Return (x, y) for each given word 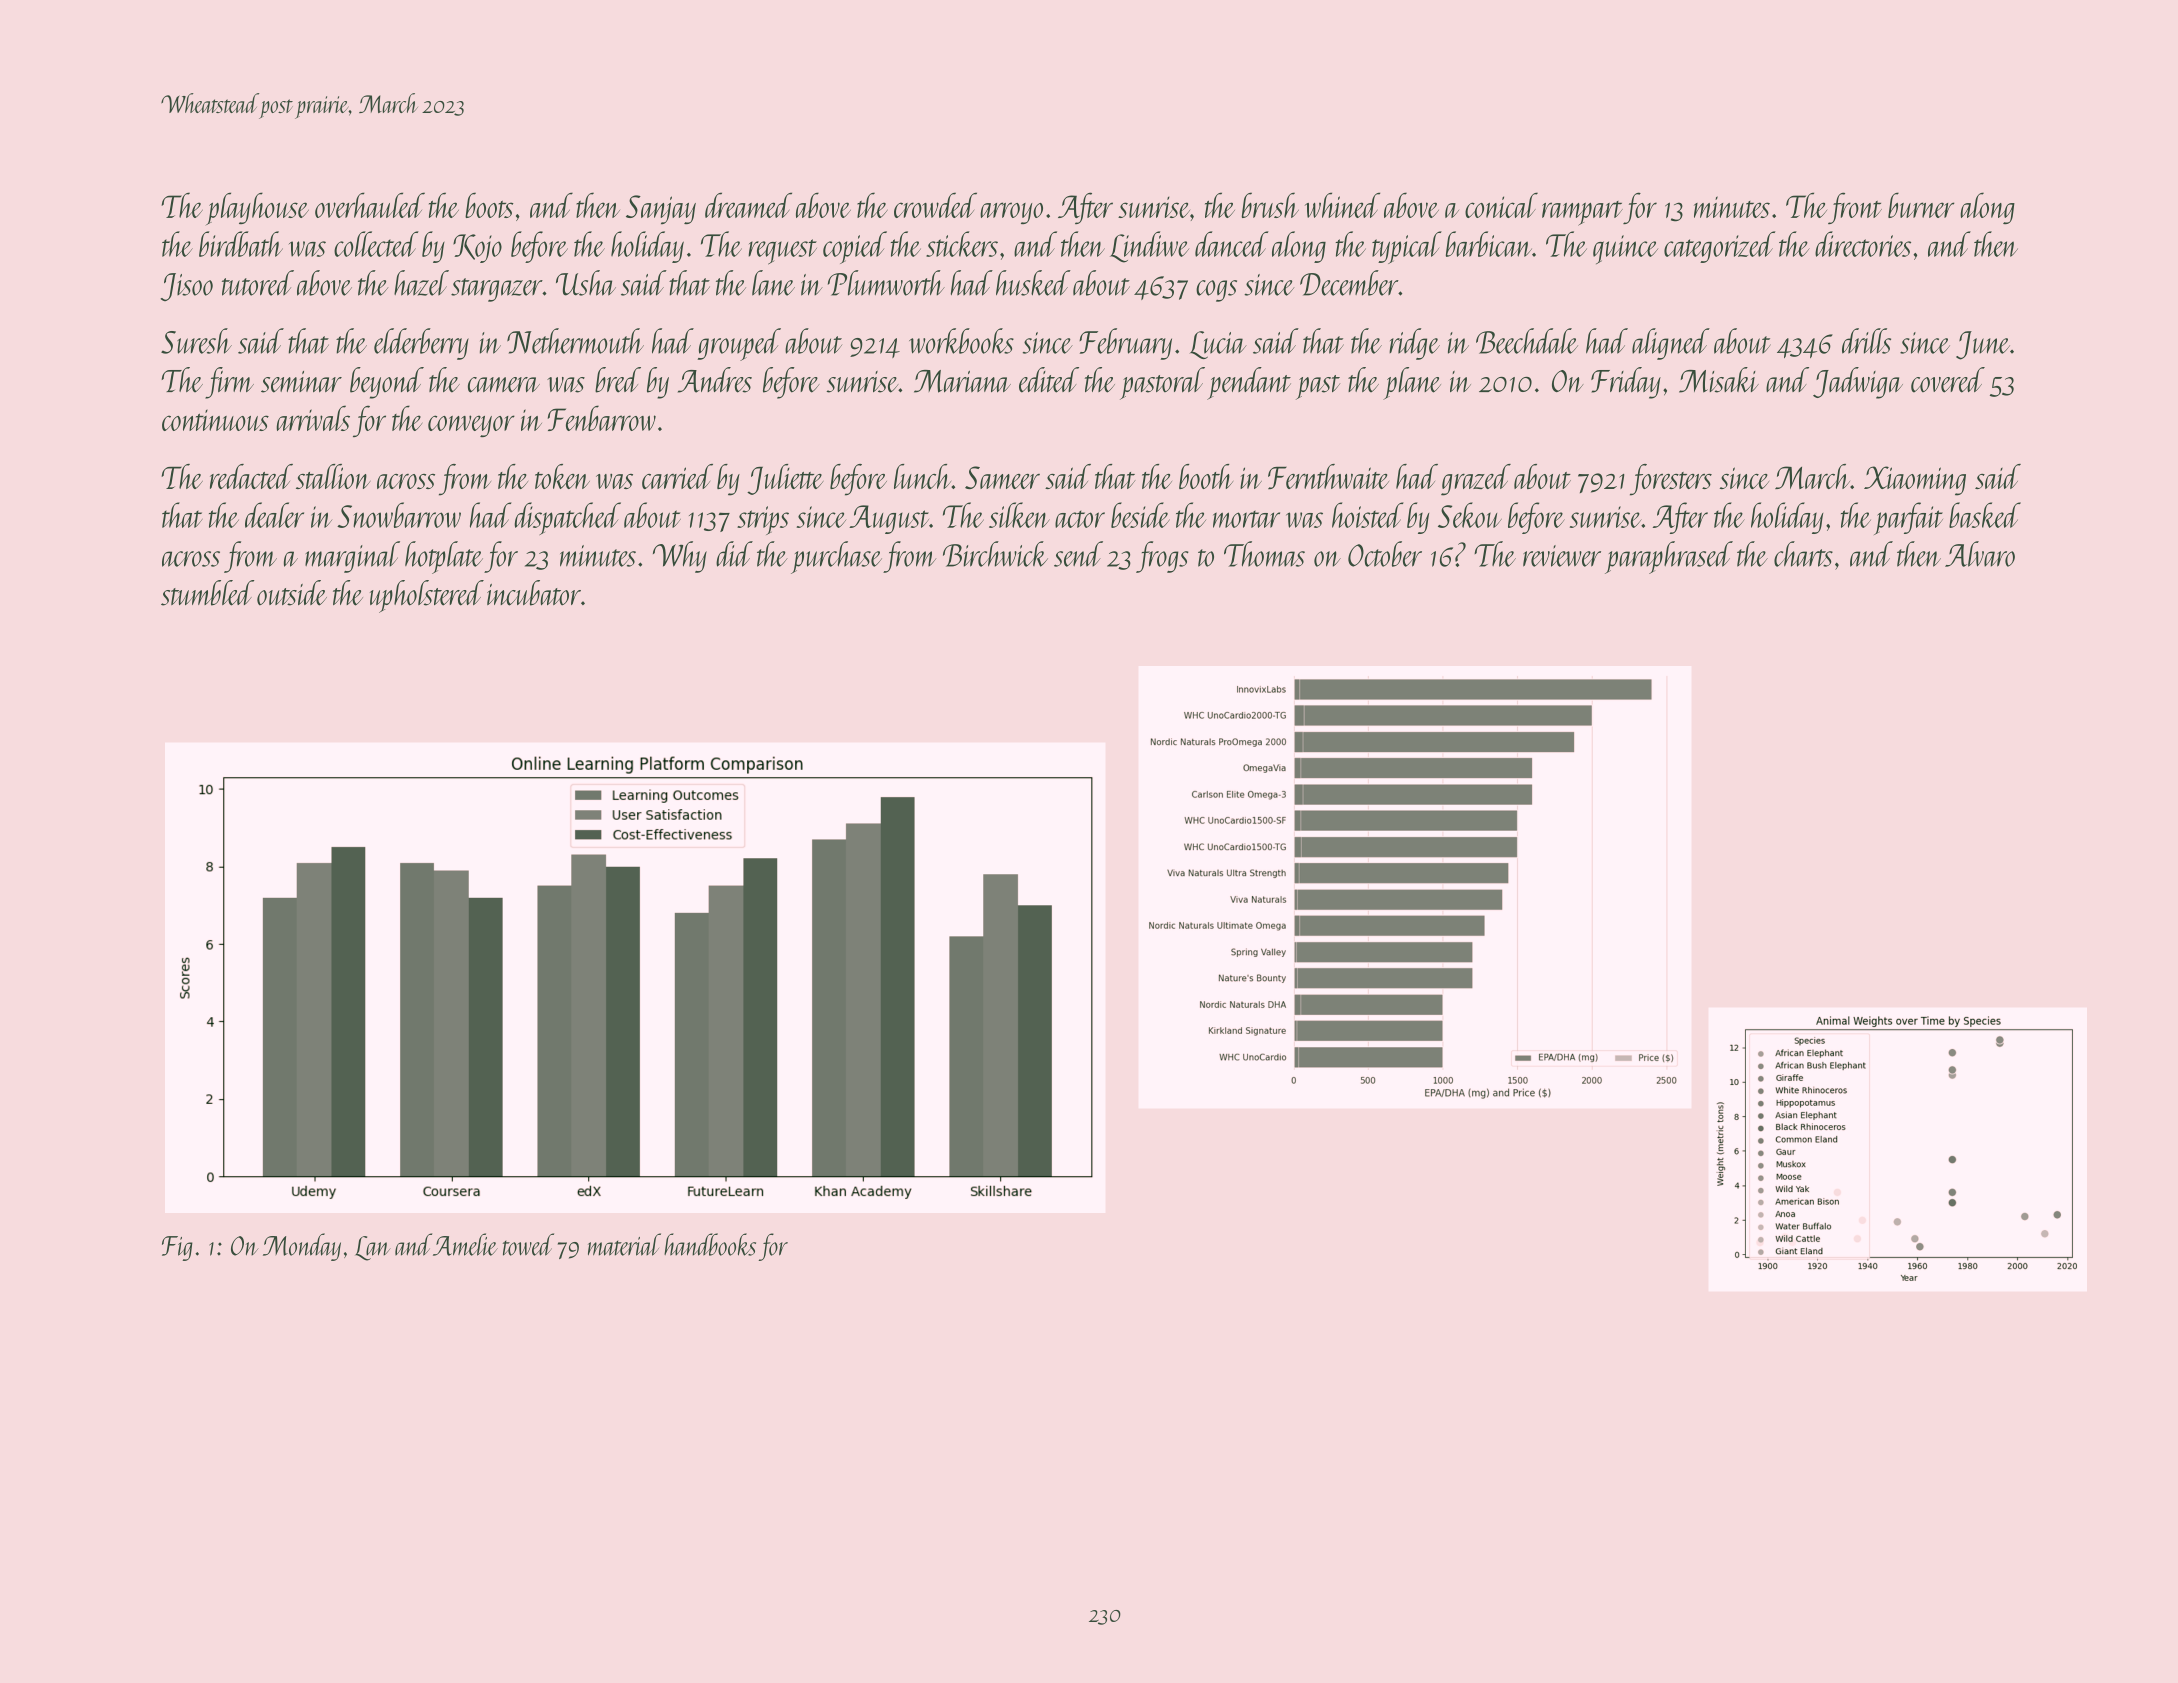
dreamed (748, 205)
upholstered (427, 596)
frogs (1162, 557)
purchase (836, 557)
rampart (1582, 213)
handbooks (710, 1244)
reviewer (1562, 556)
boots (489, 205)
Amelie (465, 1244)
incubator (534, 593)
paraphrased (1669, 557)
